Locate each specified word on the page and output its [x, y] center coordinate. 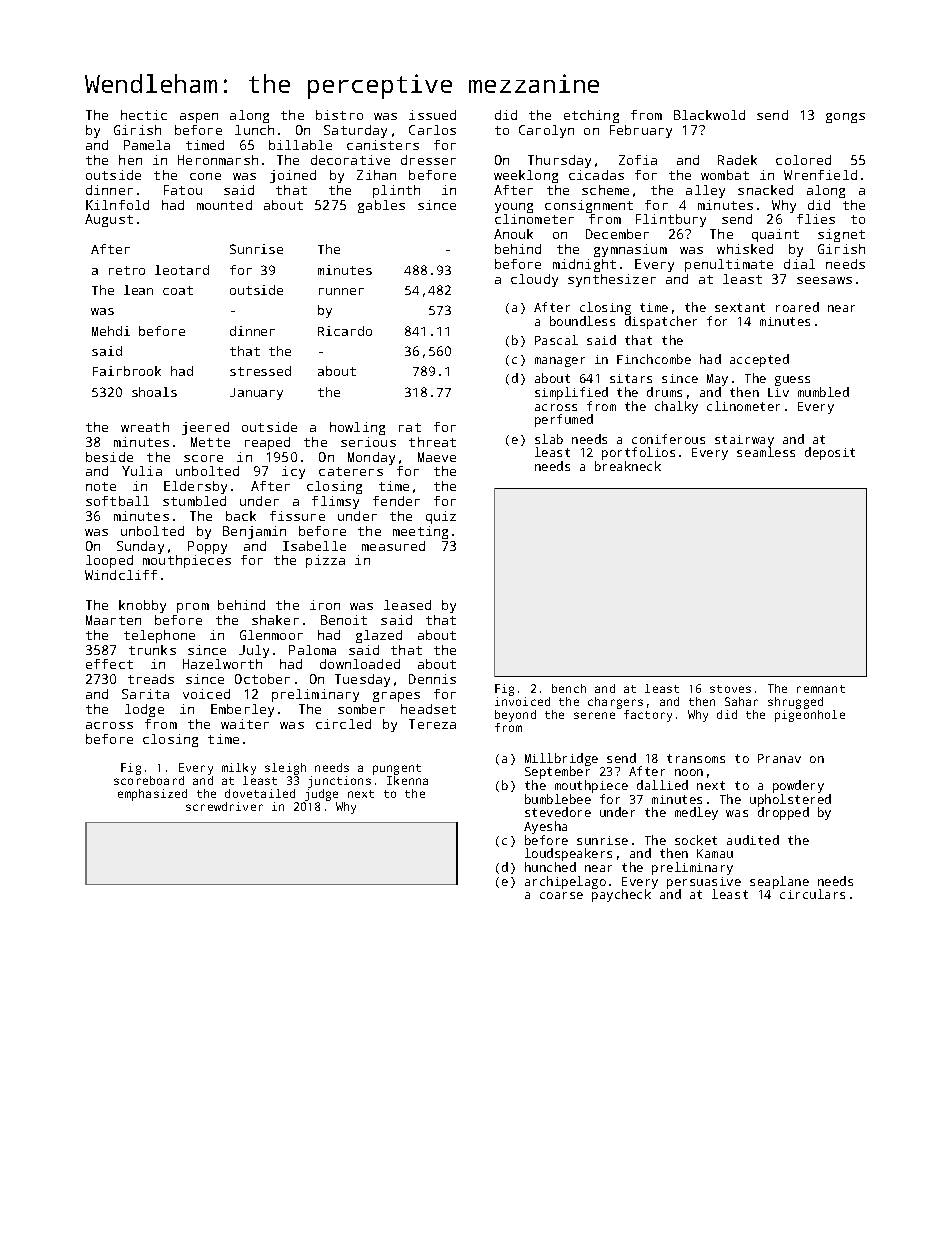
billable [300, 145]
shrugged [795, 703]
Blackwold [709, 115]
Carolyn [546, 131]
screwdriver [224, 806]
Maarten [113, 620]
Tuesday [362, 680]
